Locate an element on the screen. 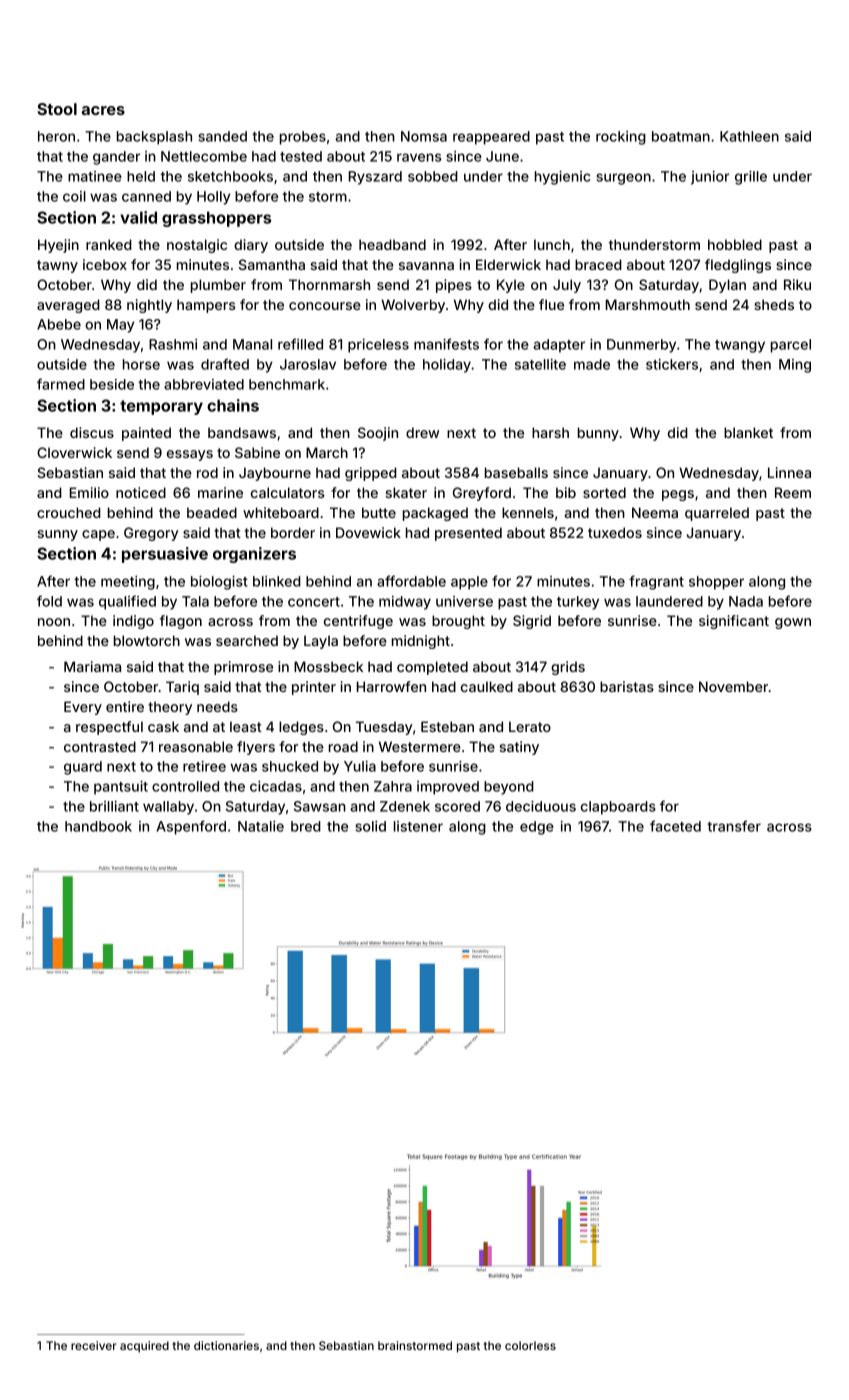 The width and height of the screenshot is (849, 1400). tawny is located at coordinates (57, 266).
